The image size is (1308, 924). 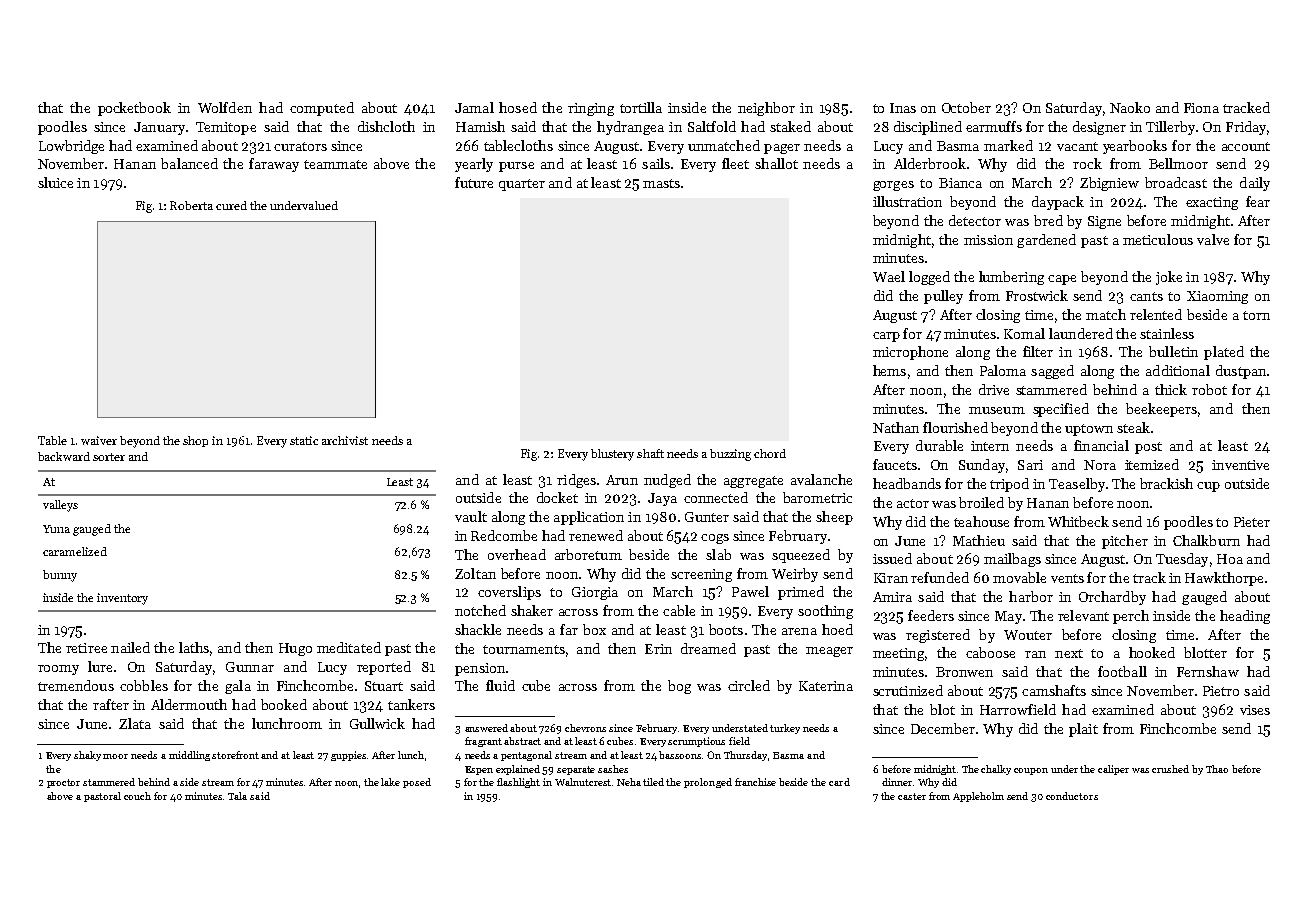 I want to click on computed, so click(x=322, y=109).
